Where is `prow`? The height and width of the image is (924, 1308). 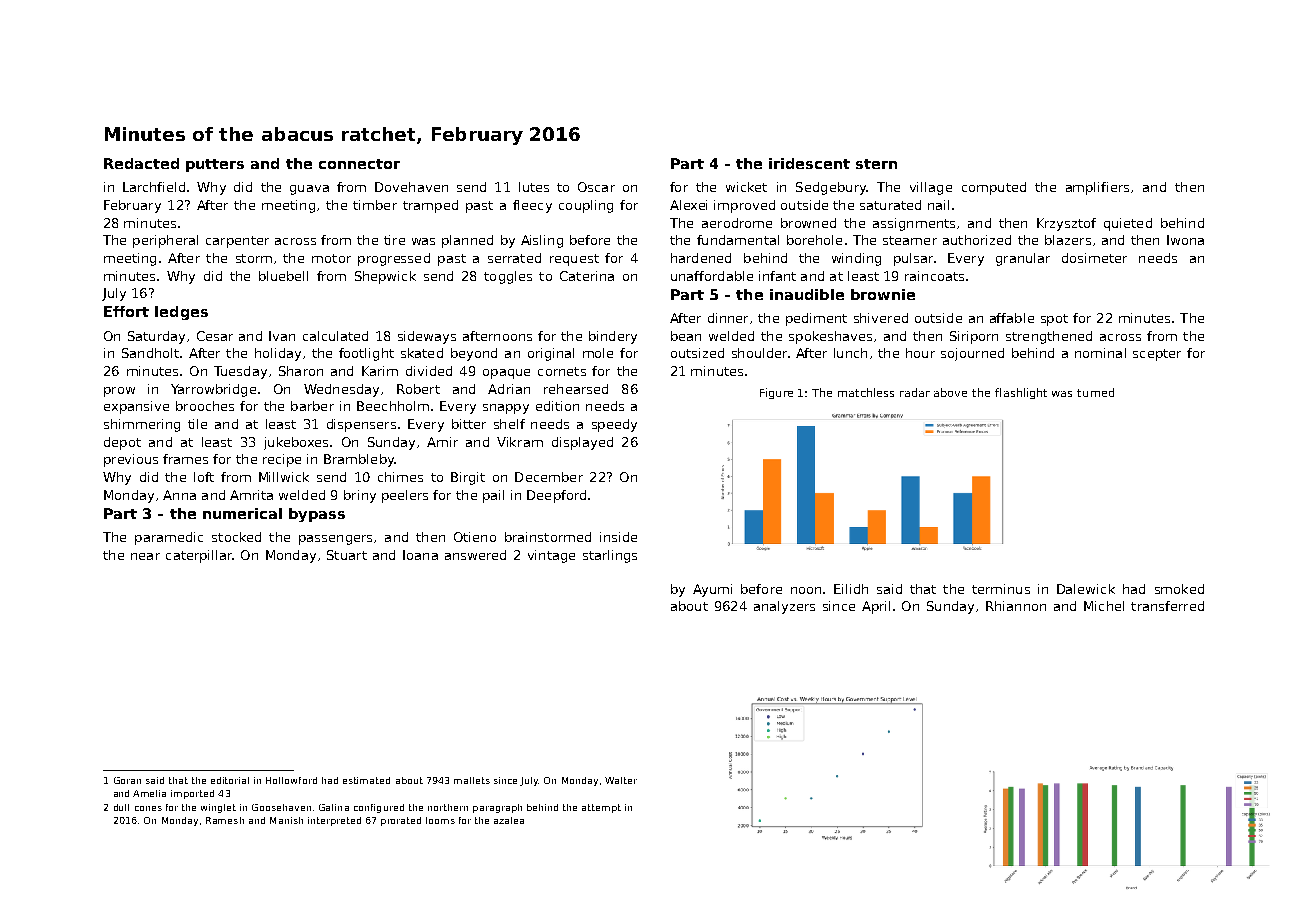 prow is located at coordinates (119, 392).
